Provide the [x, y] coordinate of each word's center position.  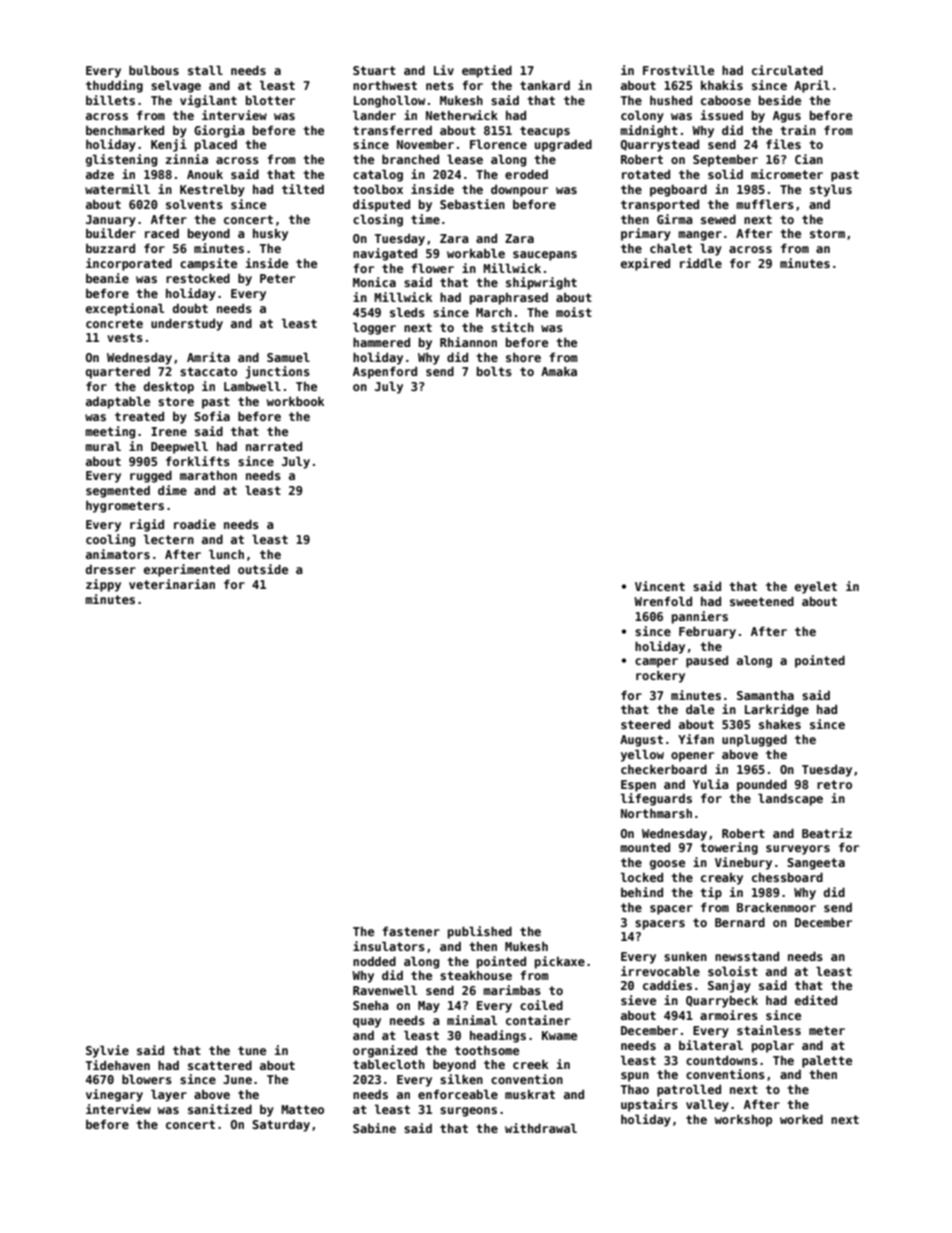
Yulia [711, 784]
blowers [147, 1079]
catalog [378, 175]
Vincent [660, 586]
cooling [110, 540]
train [798, 130]
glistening [121, 160]
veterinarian [172, 584]
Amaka [559, 371]
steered [645, 724]
